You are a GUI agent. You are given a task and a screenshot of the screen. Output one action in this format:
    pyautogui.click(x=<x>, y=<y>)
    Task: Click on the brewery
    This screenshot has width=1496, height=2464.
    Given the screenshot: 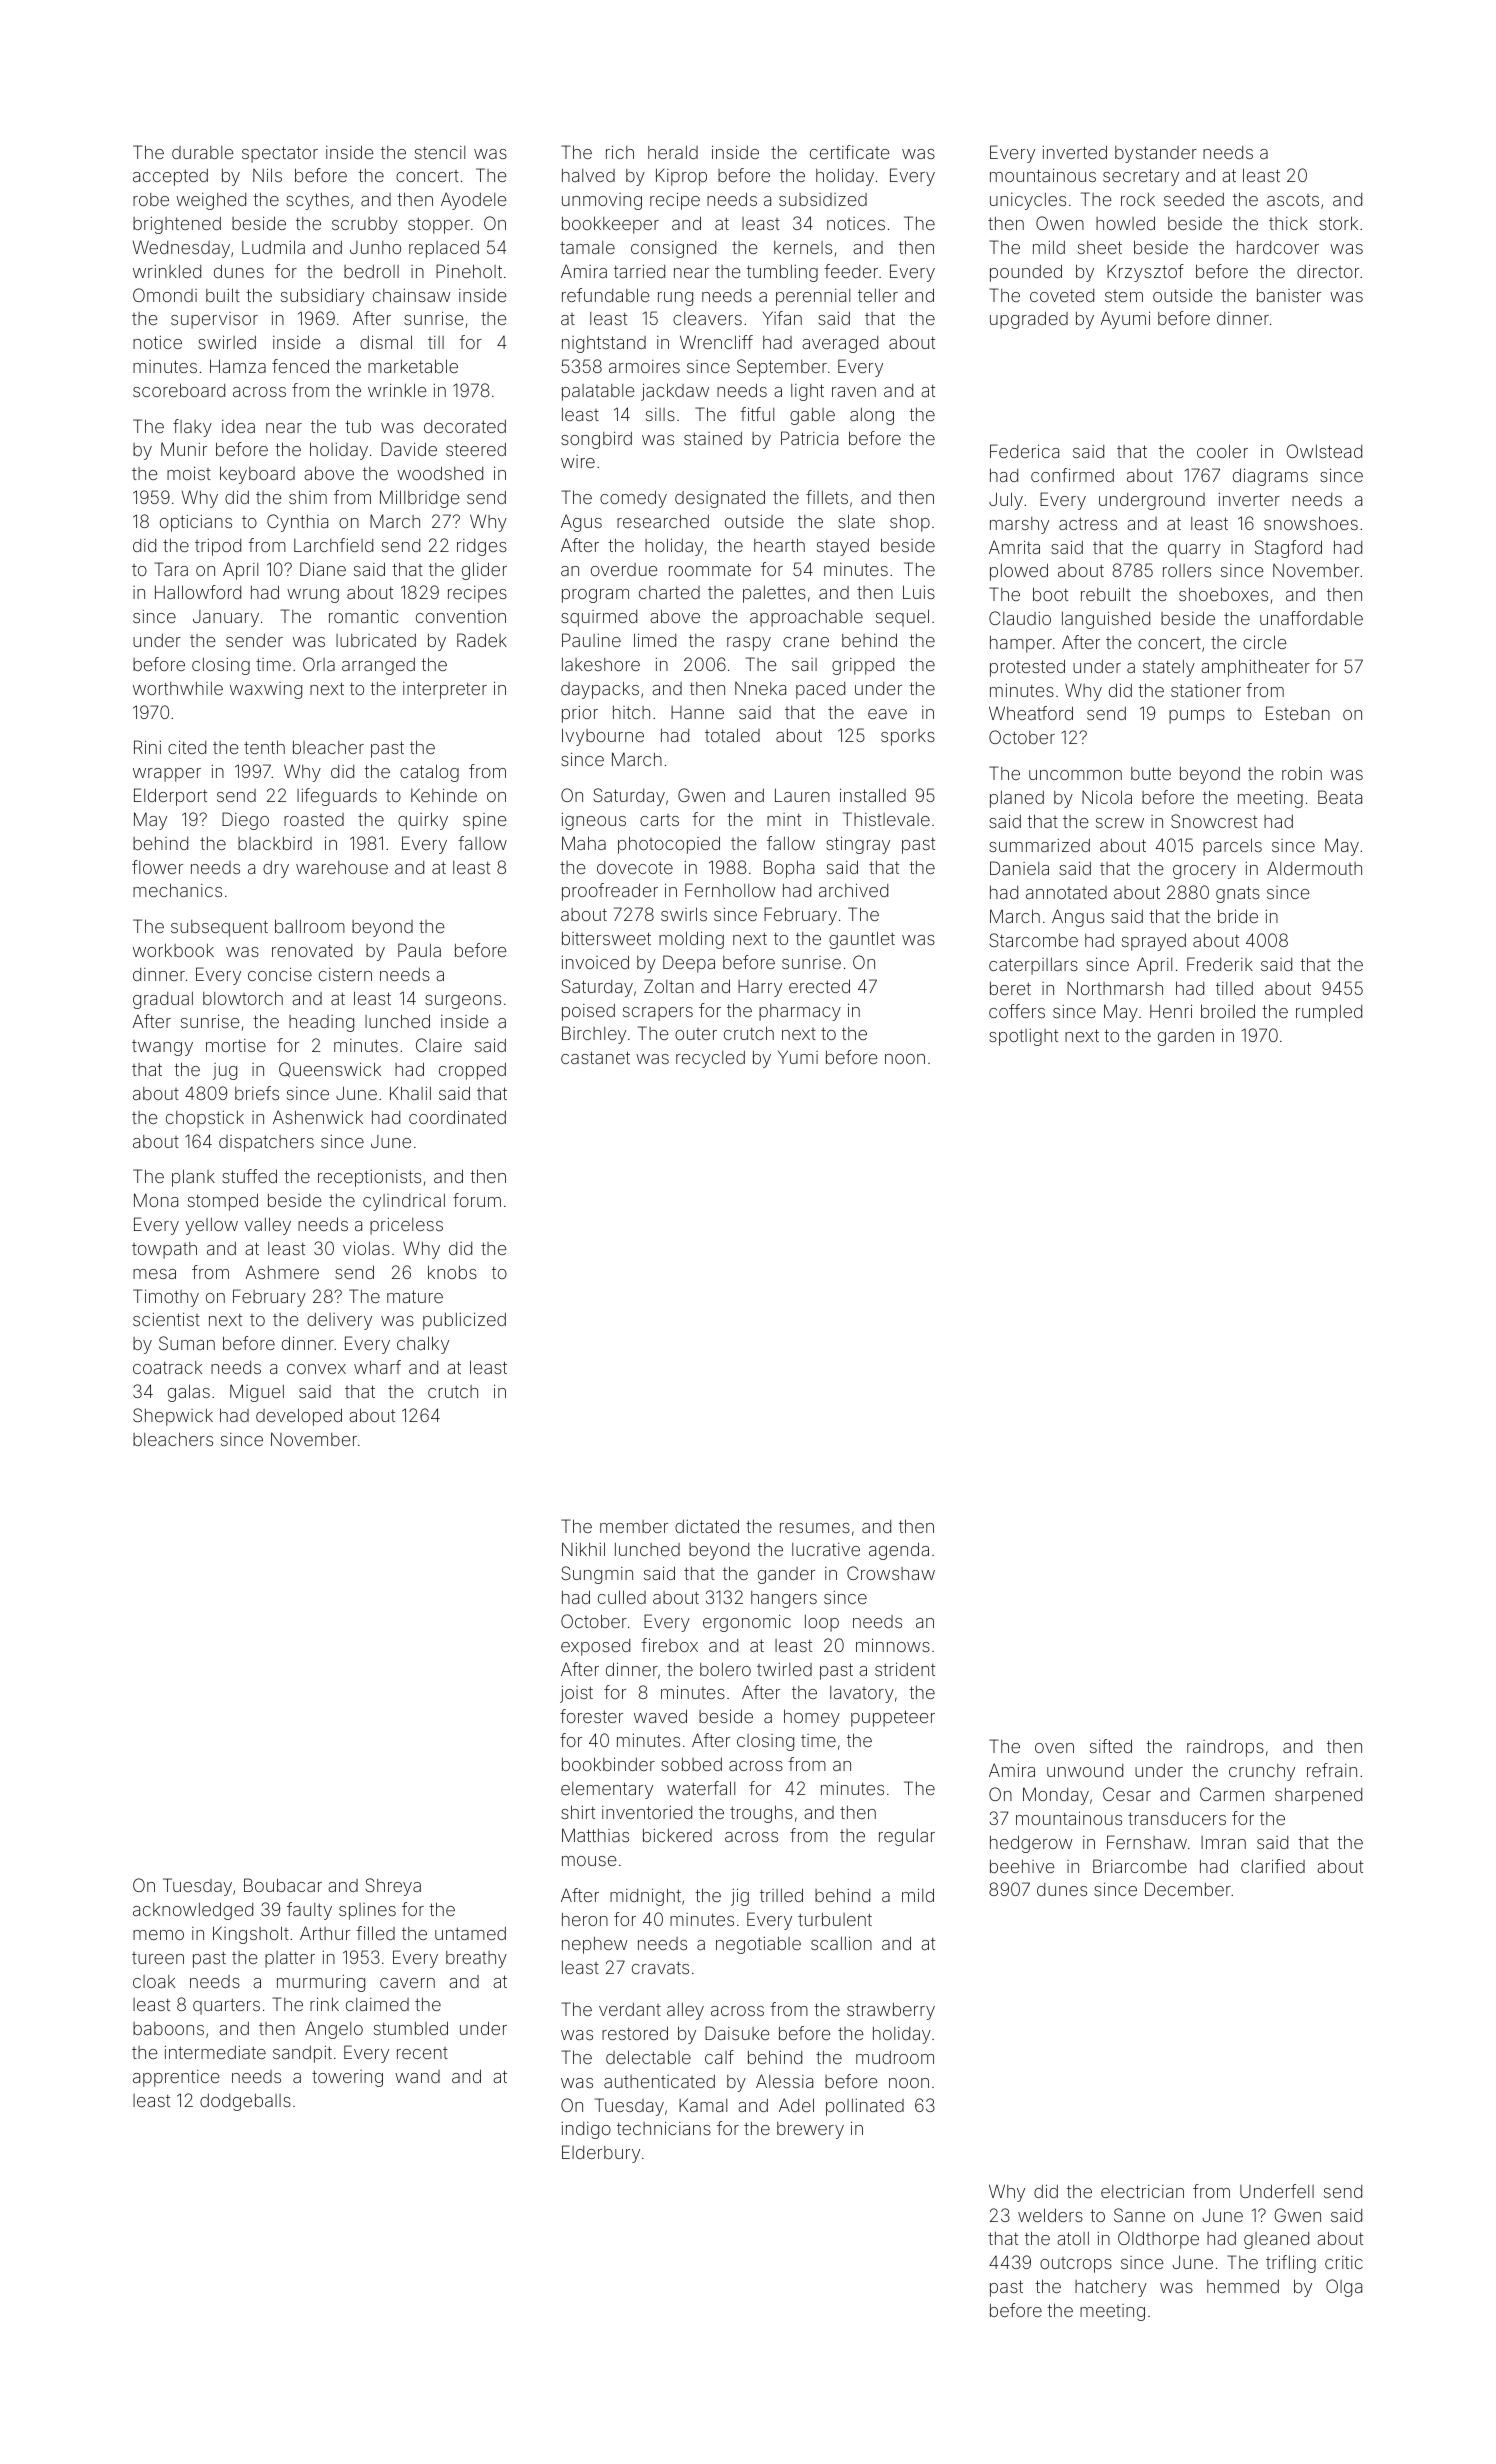 What is the action you would take?
    pyautogui.click(x=810, y=2130)
